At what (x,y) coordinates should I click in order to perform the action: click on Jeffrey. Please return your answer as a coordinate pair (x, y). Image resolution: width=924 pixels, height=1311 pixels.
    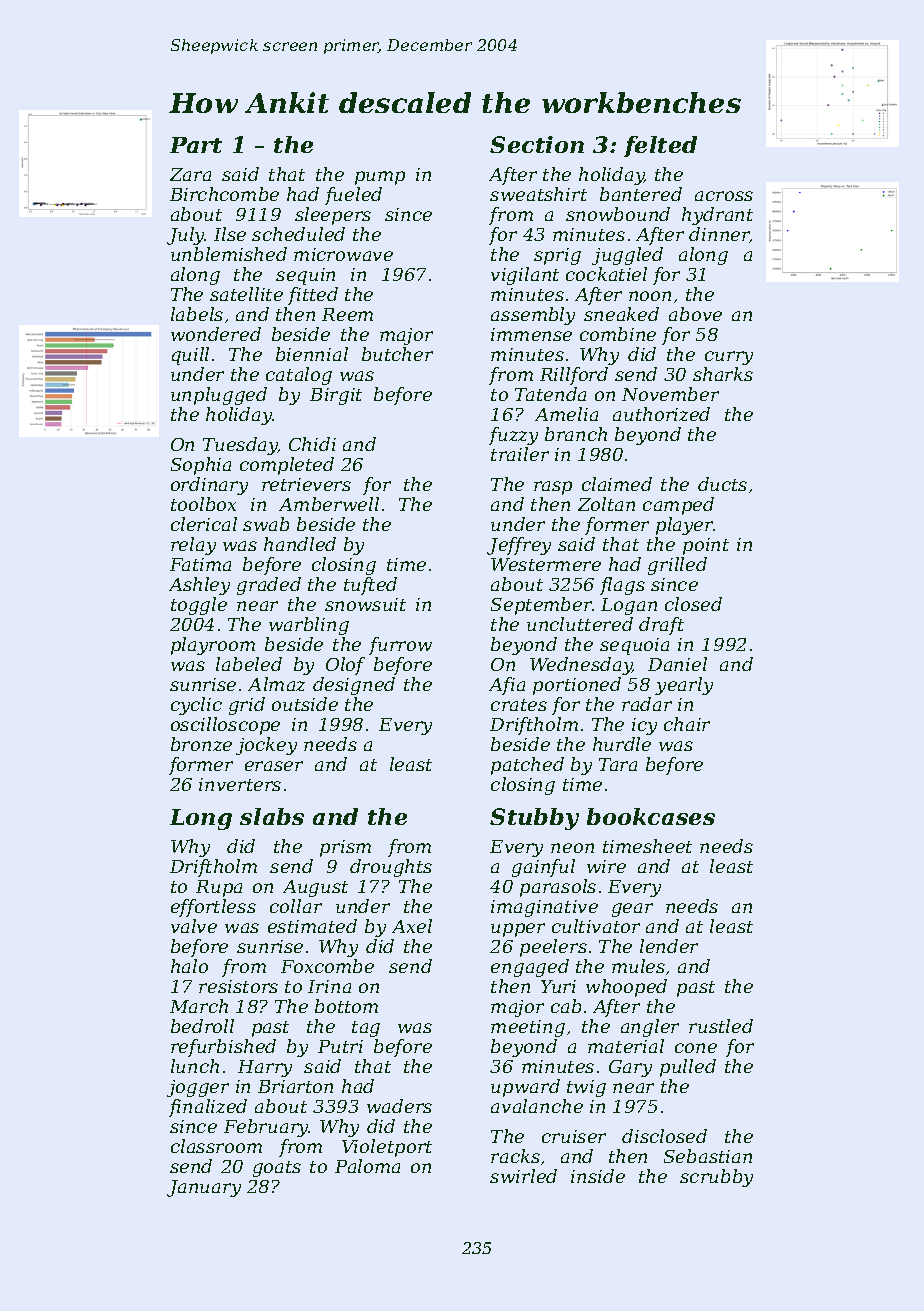
    Looking at the image, I should click on (519, 546).
